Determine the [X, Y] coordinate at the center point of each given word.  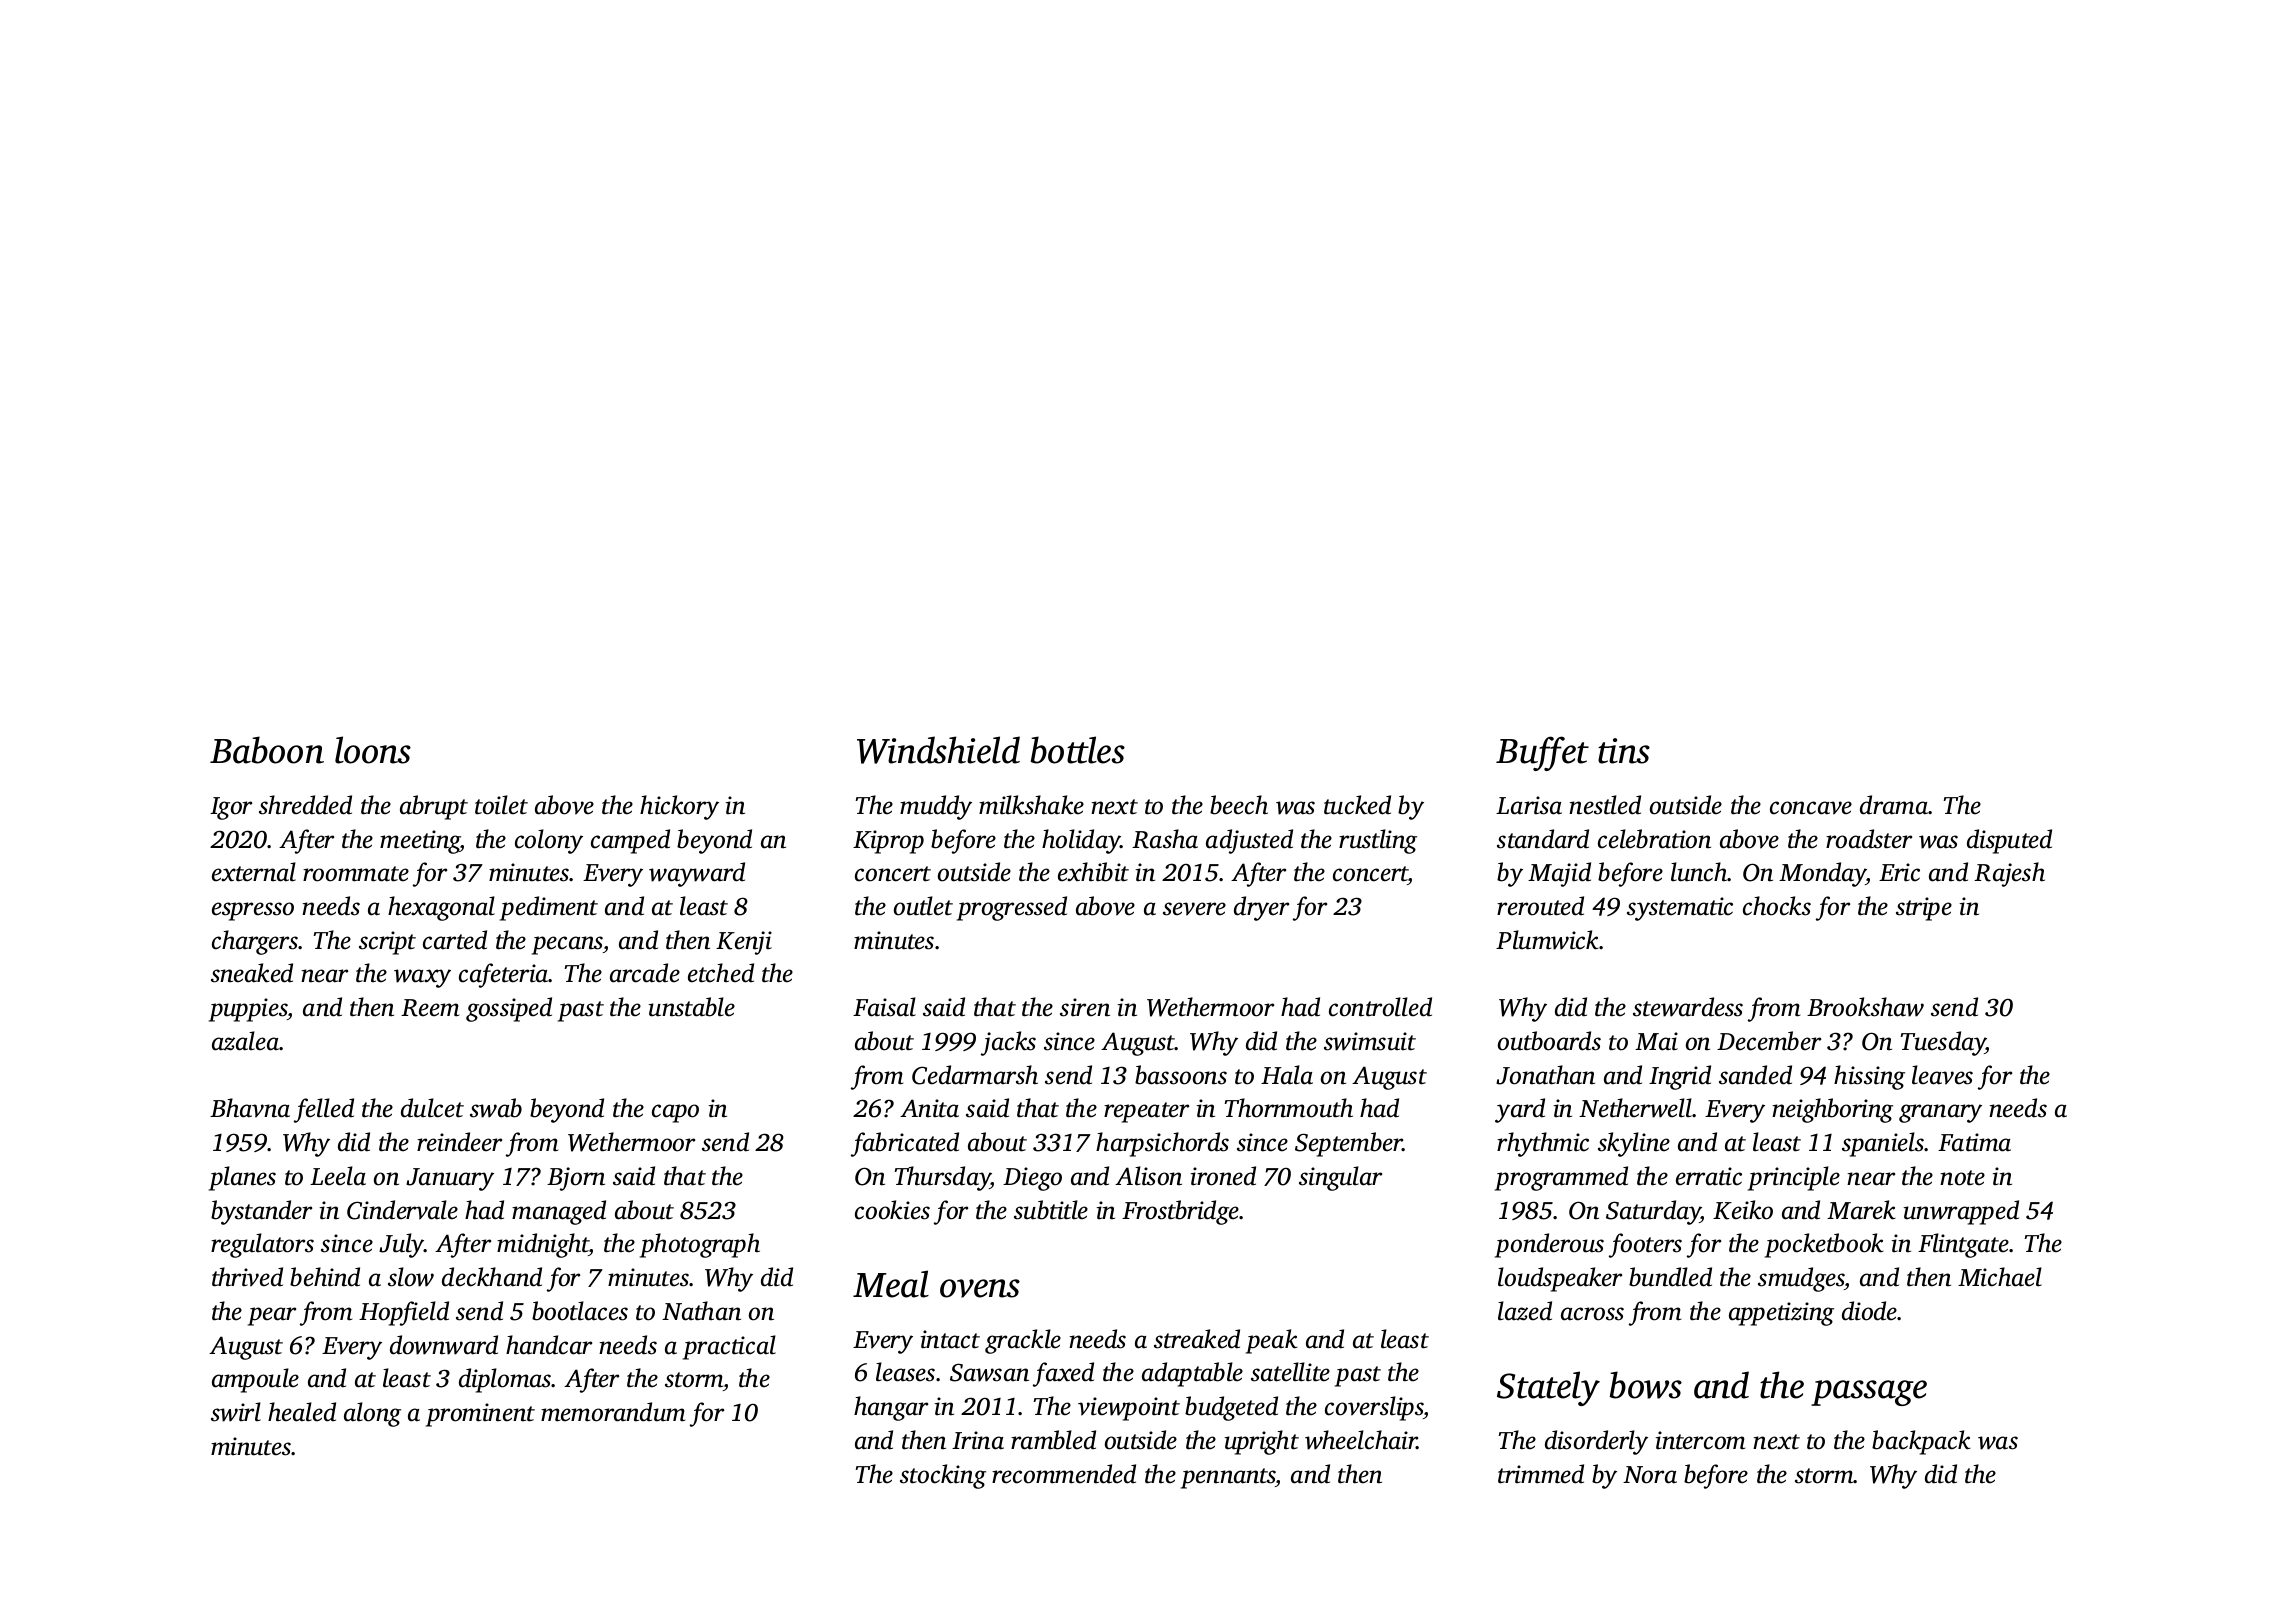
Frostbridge [1180, 1212]
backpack [1921, 1442]
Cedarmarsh [975, 1075]
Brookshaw [1865, 1007]
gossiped [509, 1009]
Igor [231, 808]
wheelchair [1361, 1440]
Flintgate [1963, 1245]
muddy [936, 807]
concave [1811, 808]
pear [272, 1316]
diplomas [505, 1380]
